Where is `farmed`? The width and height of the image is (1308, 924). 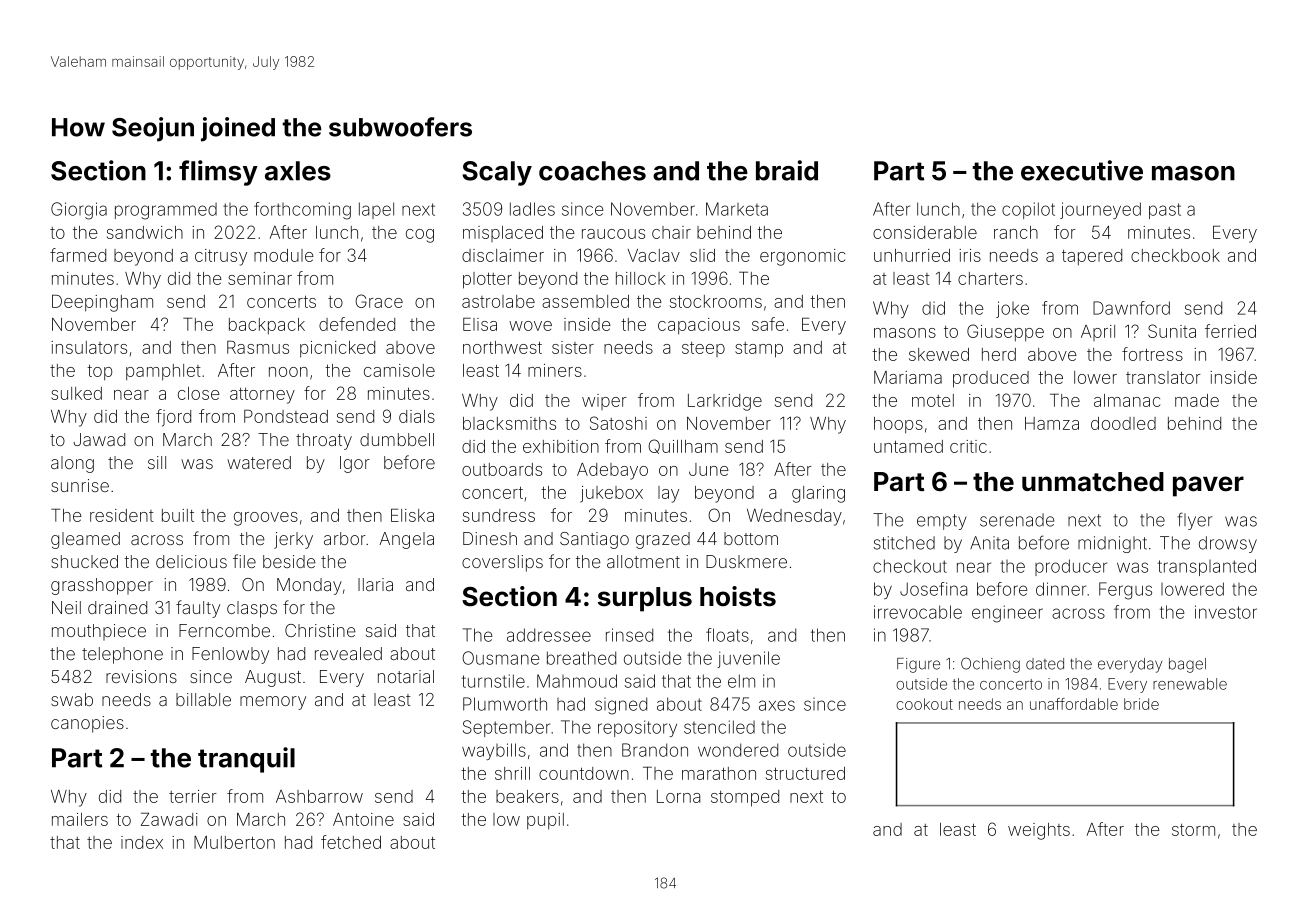
farmed is located at coordinates (78, 255).
